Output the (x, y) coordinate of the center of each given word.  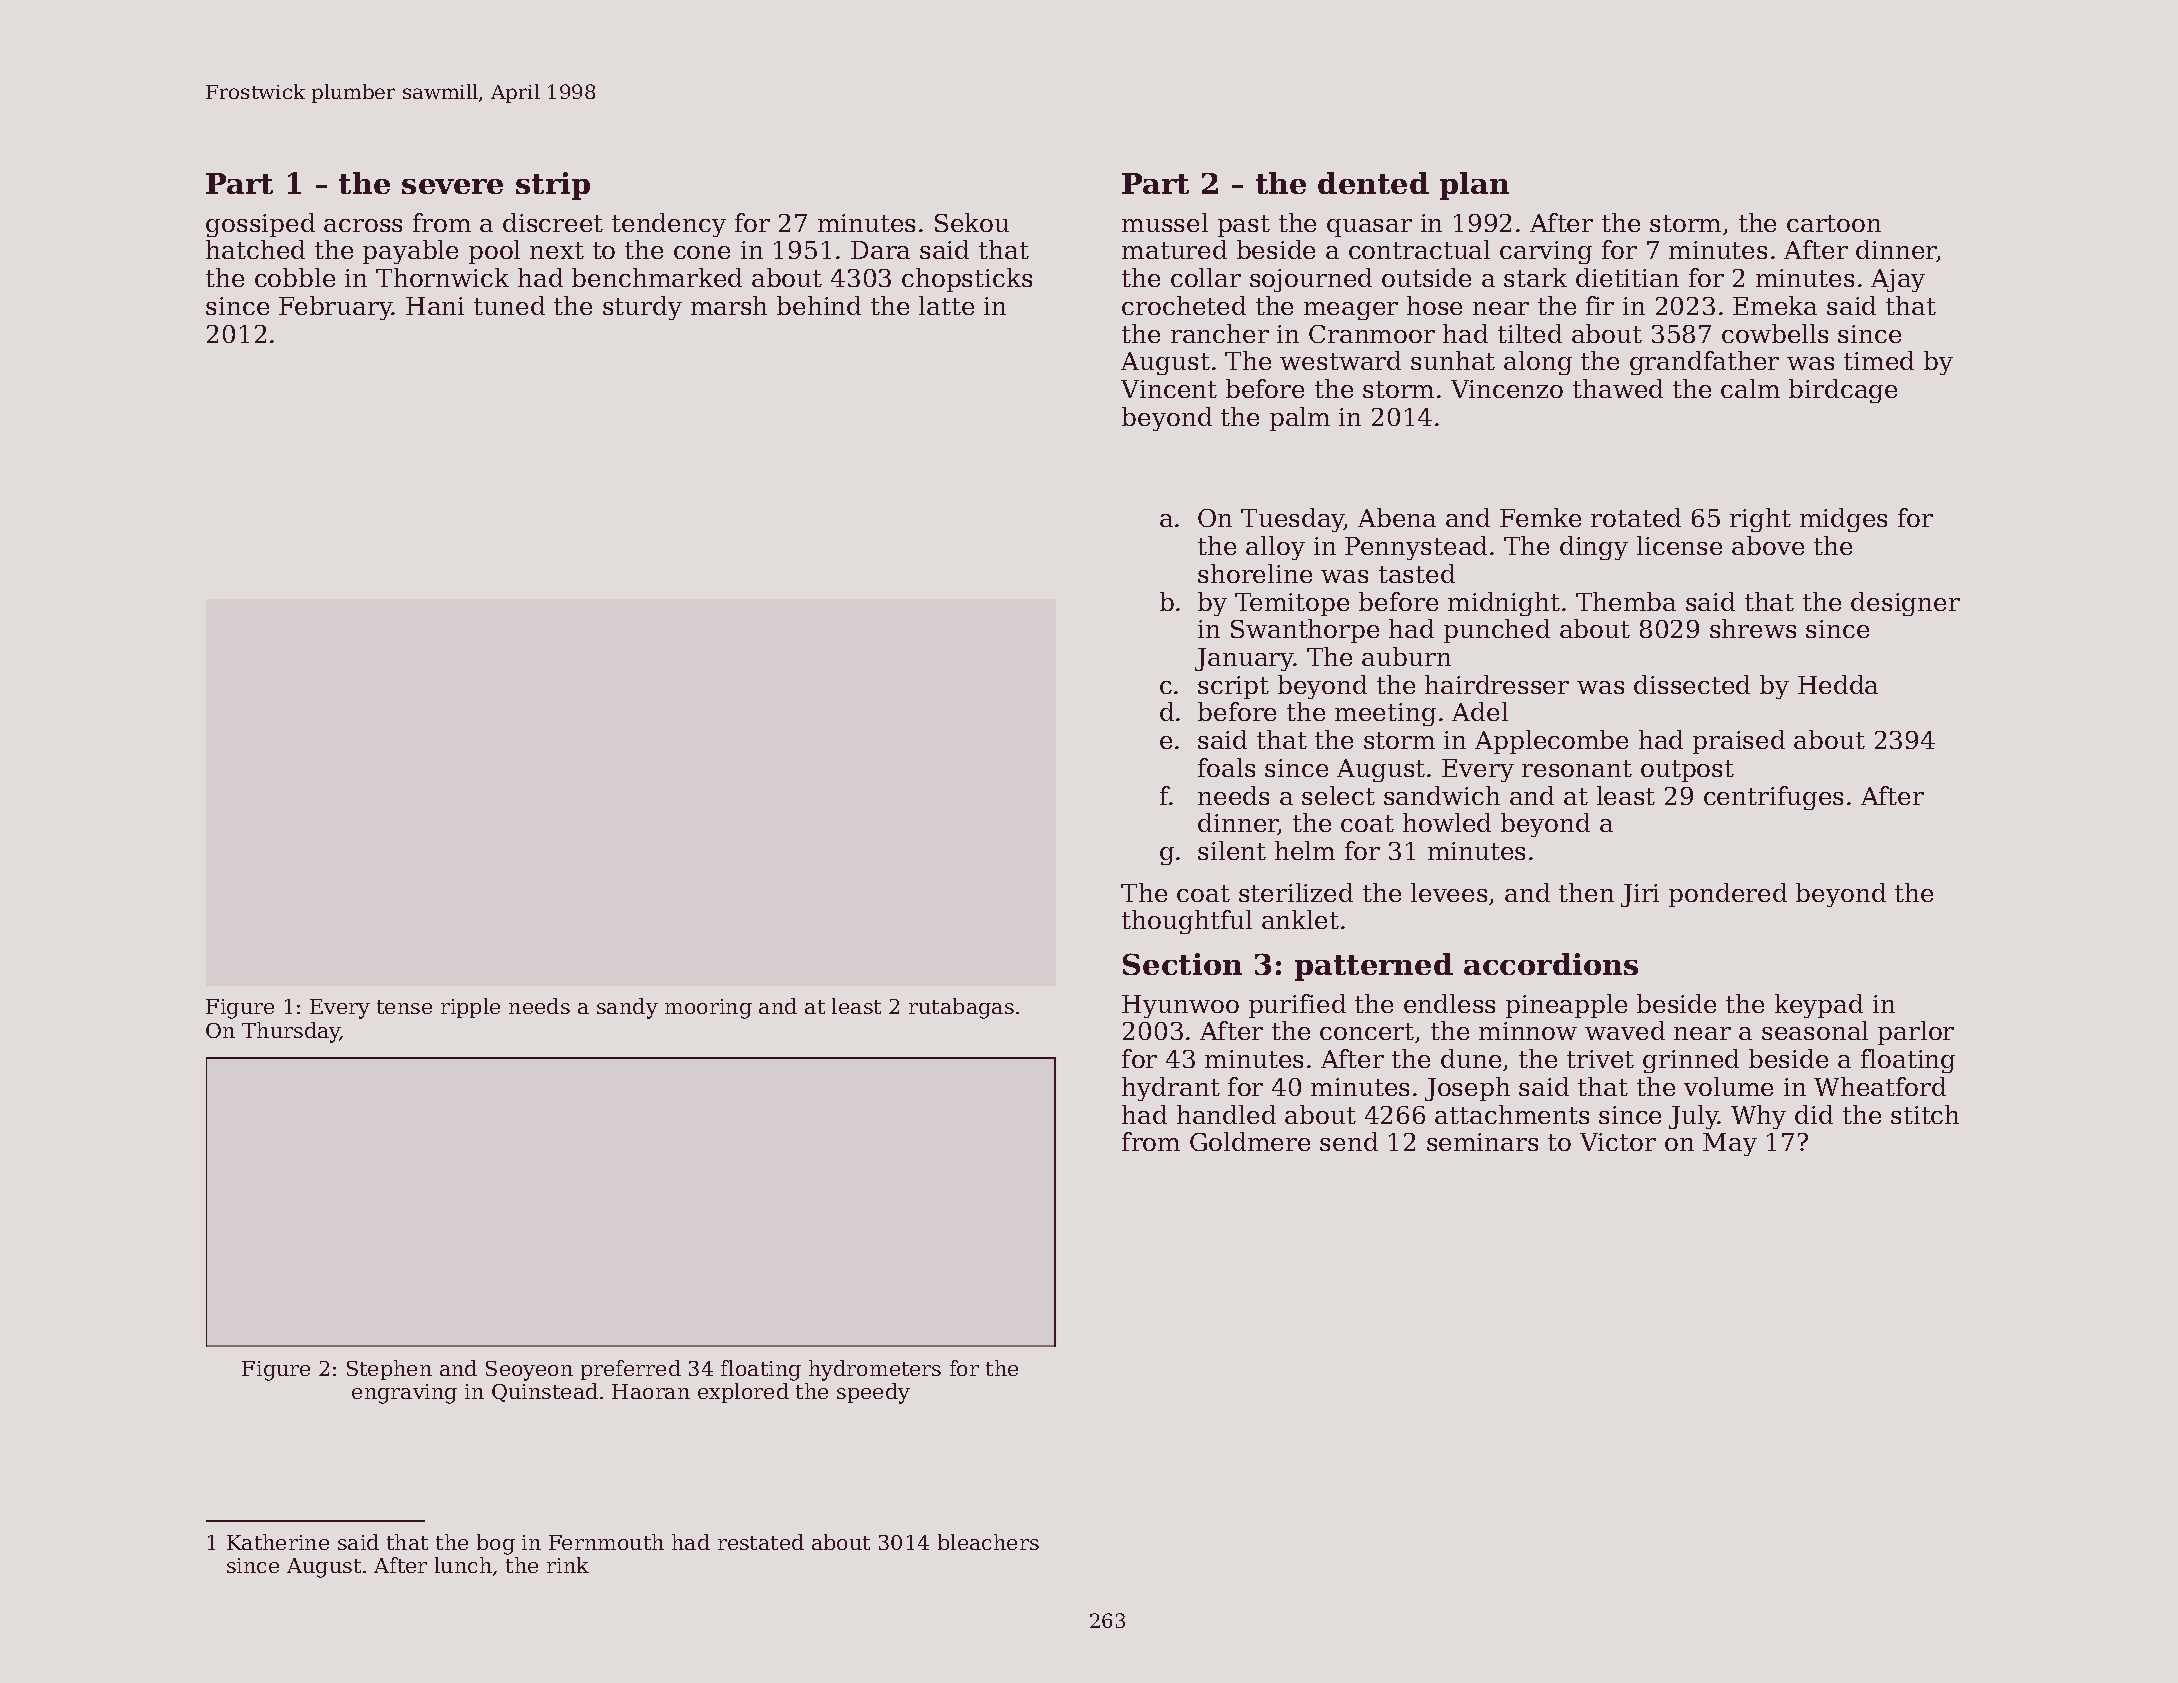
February (336, 308)
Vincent (1169, 389)
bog (496, 1544)
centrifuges (1773, 798)
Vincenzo (1507, 389)
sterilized (1296, 892)
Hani (435, 306)
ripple (470, 1008)
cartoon (1834, 223)
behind (819, 305)
